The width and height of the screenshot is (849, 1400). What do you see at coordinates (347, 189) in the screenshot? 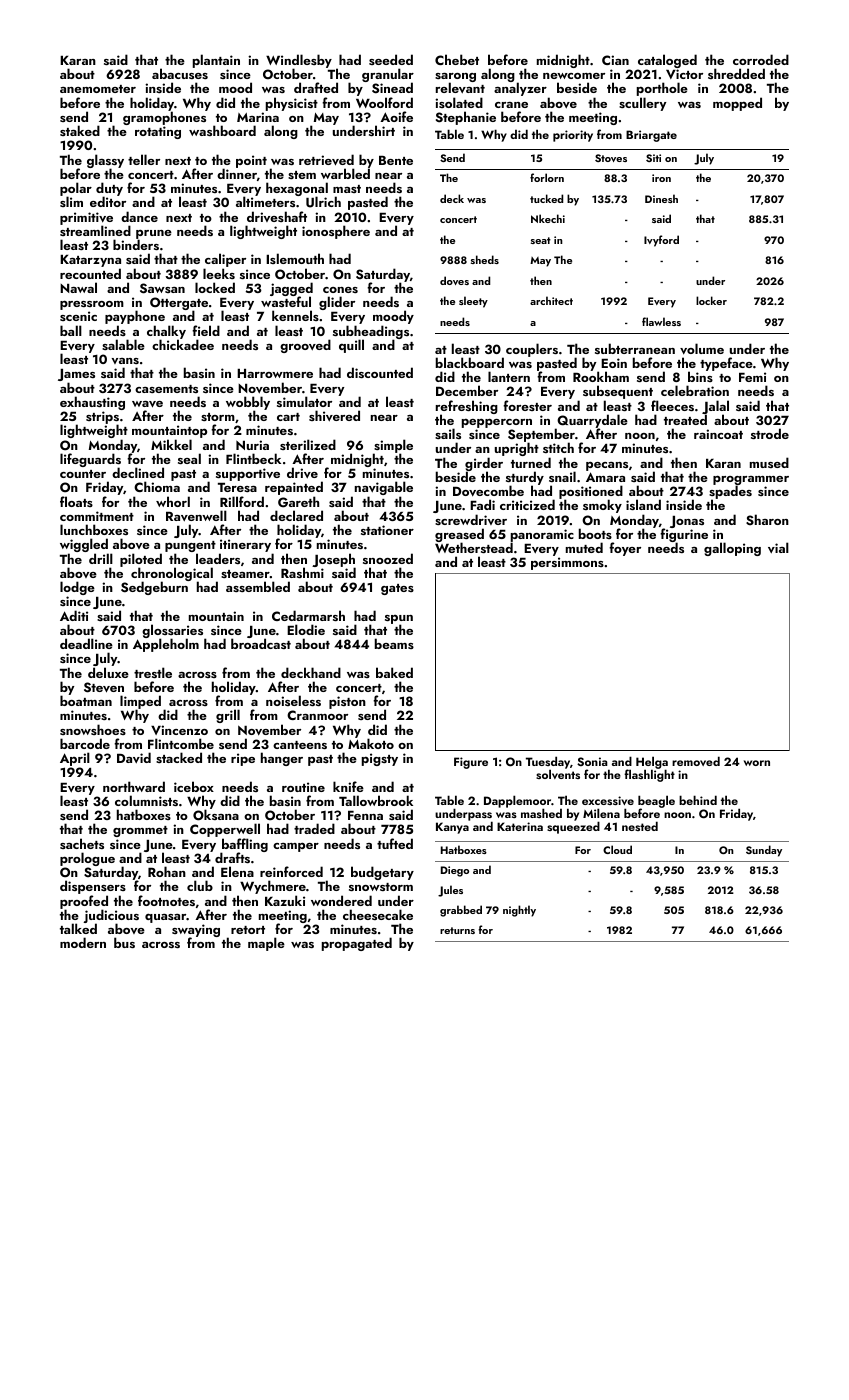
I see `mast` at bounding box center [347, 189].
